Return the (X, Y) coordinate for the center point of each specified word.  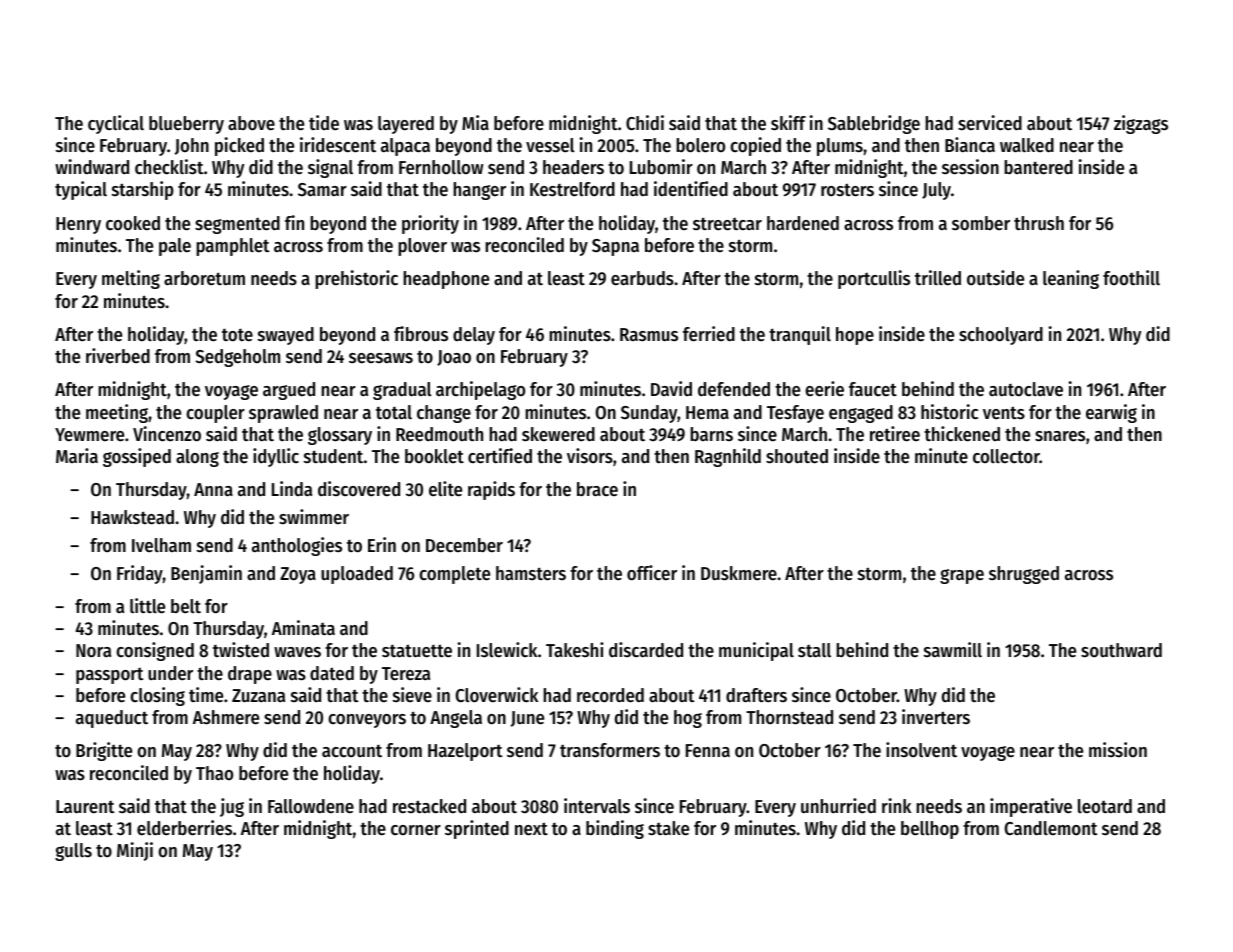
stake (668, 828)
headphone (446, 280)
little (147, 606)
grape (962, 576)
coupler (215, 414)
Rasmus (649, 334)
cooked (133, 223)
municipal (756, 651)
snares (1060, 436)
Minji (135, 851)
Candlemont (1051, 828)
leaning (1071, 279)
